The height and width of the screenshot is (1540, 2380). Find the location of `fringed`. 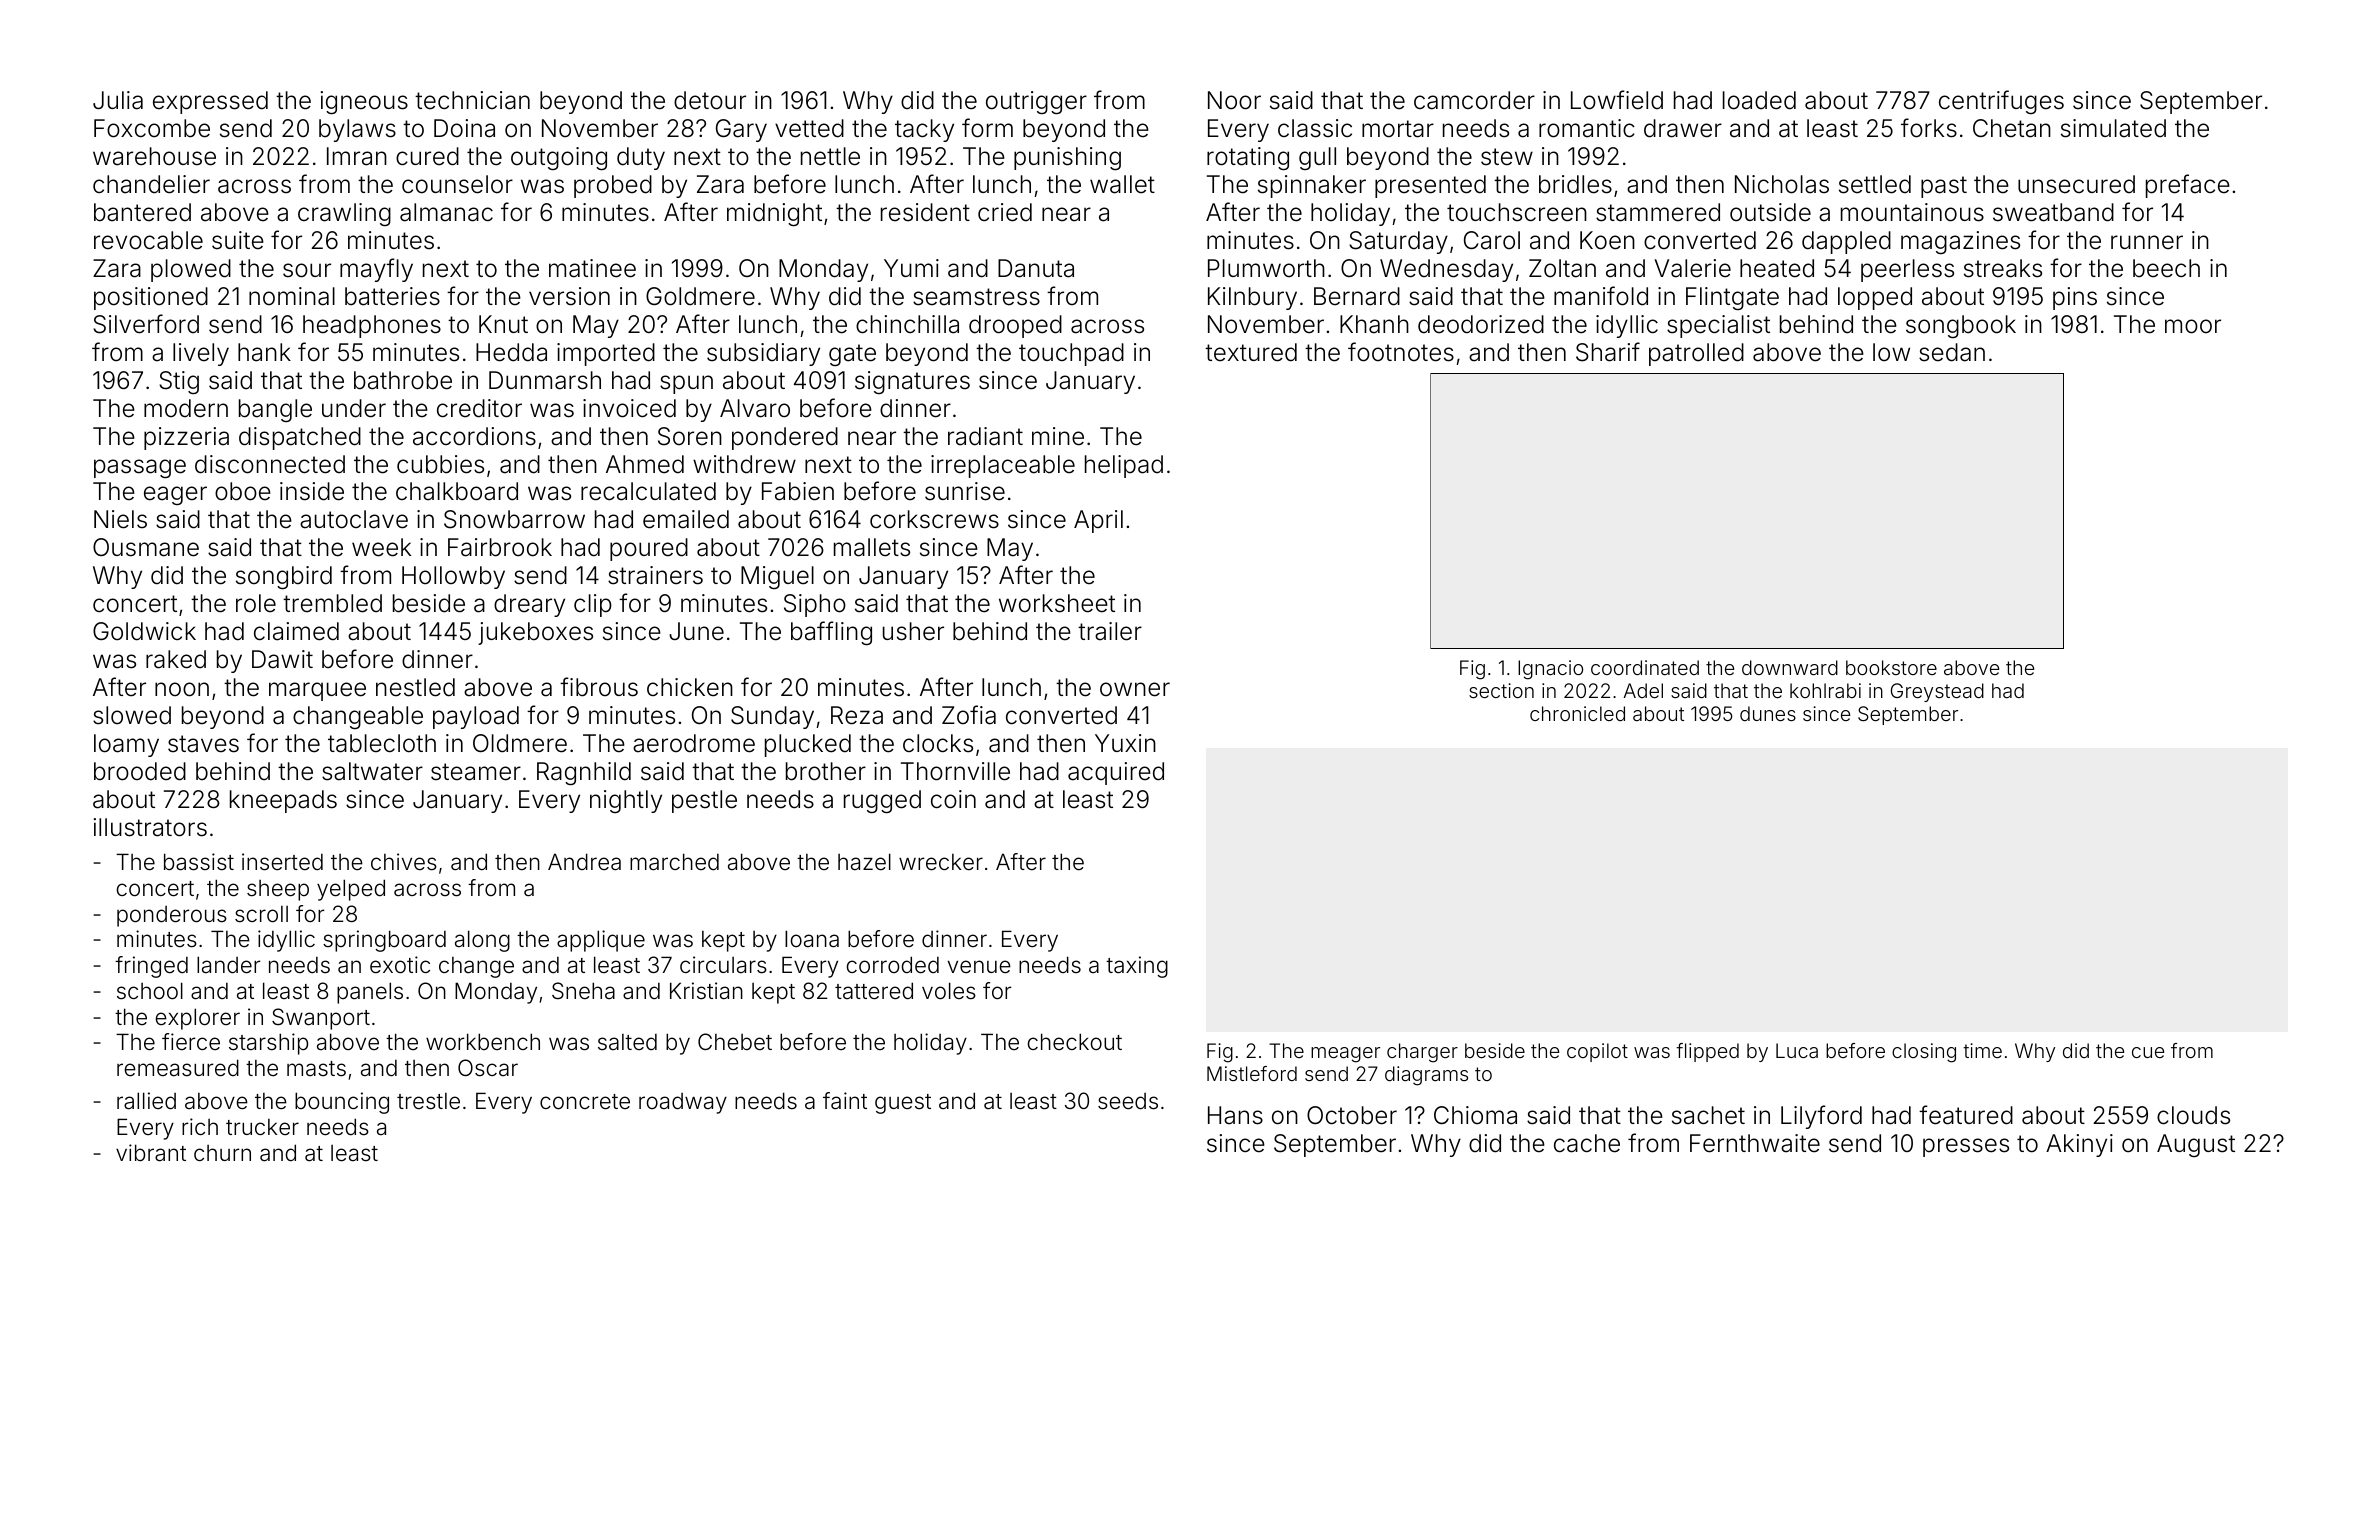

fringed is located at coordinates (151, 967).
